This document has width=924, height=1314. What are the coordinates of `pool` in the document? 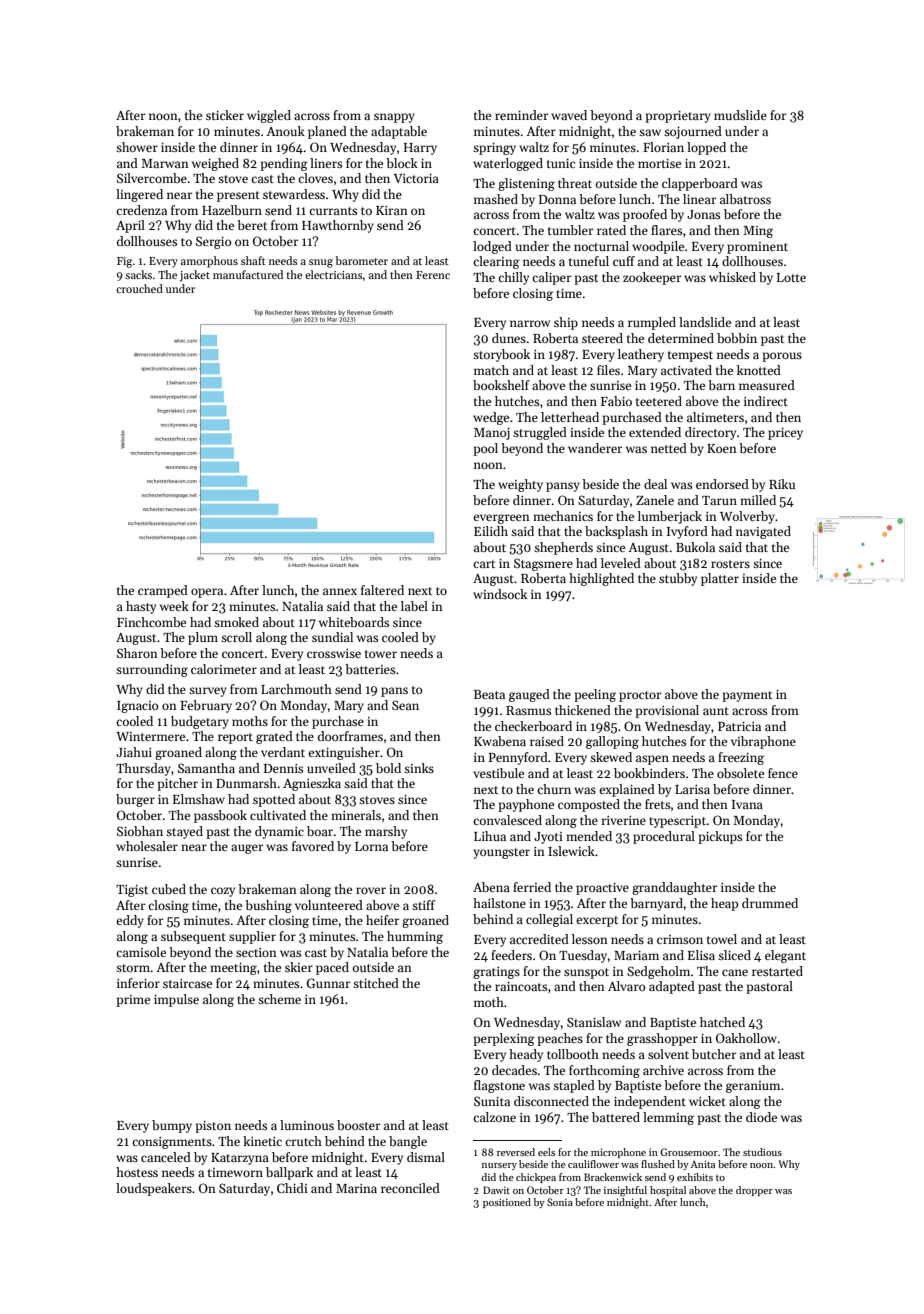 It's located at (485, 449).
